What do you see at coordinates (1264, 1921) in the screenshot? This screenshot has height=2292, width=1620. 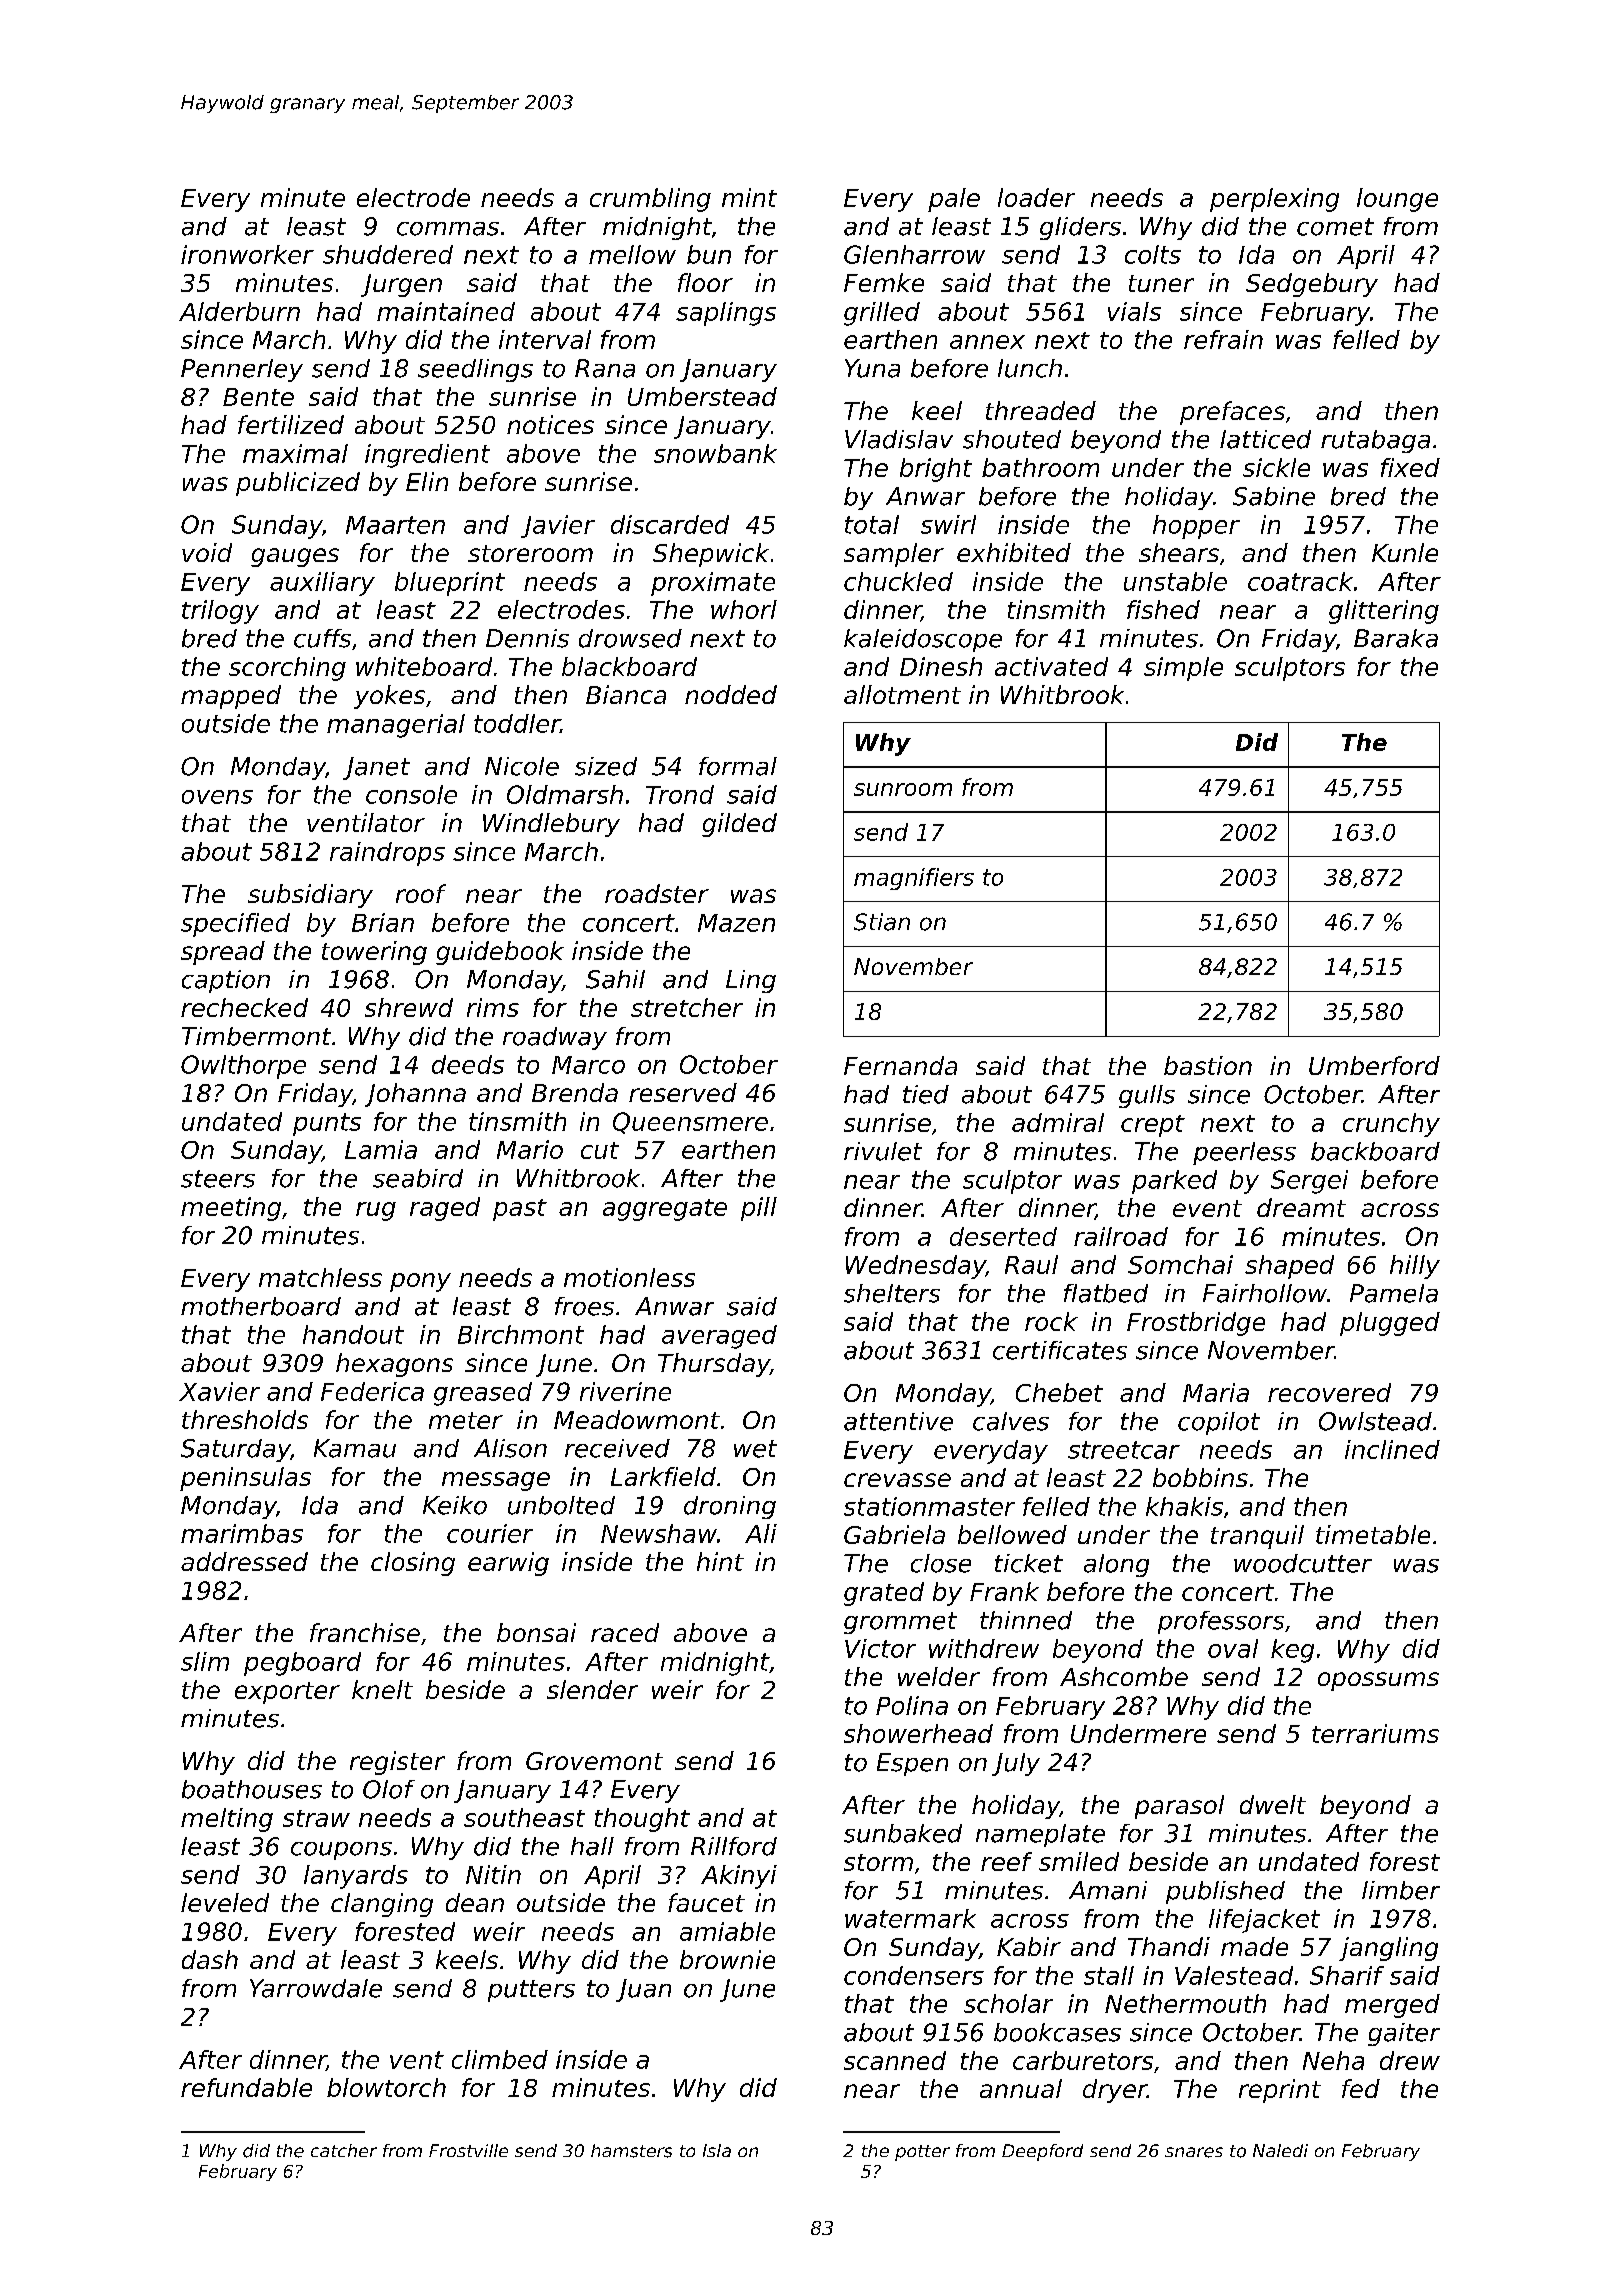 I see `lifejacket` at bounding box center [1264, 1921].
